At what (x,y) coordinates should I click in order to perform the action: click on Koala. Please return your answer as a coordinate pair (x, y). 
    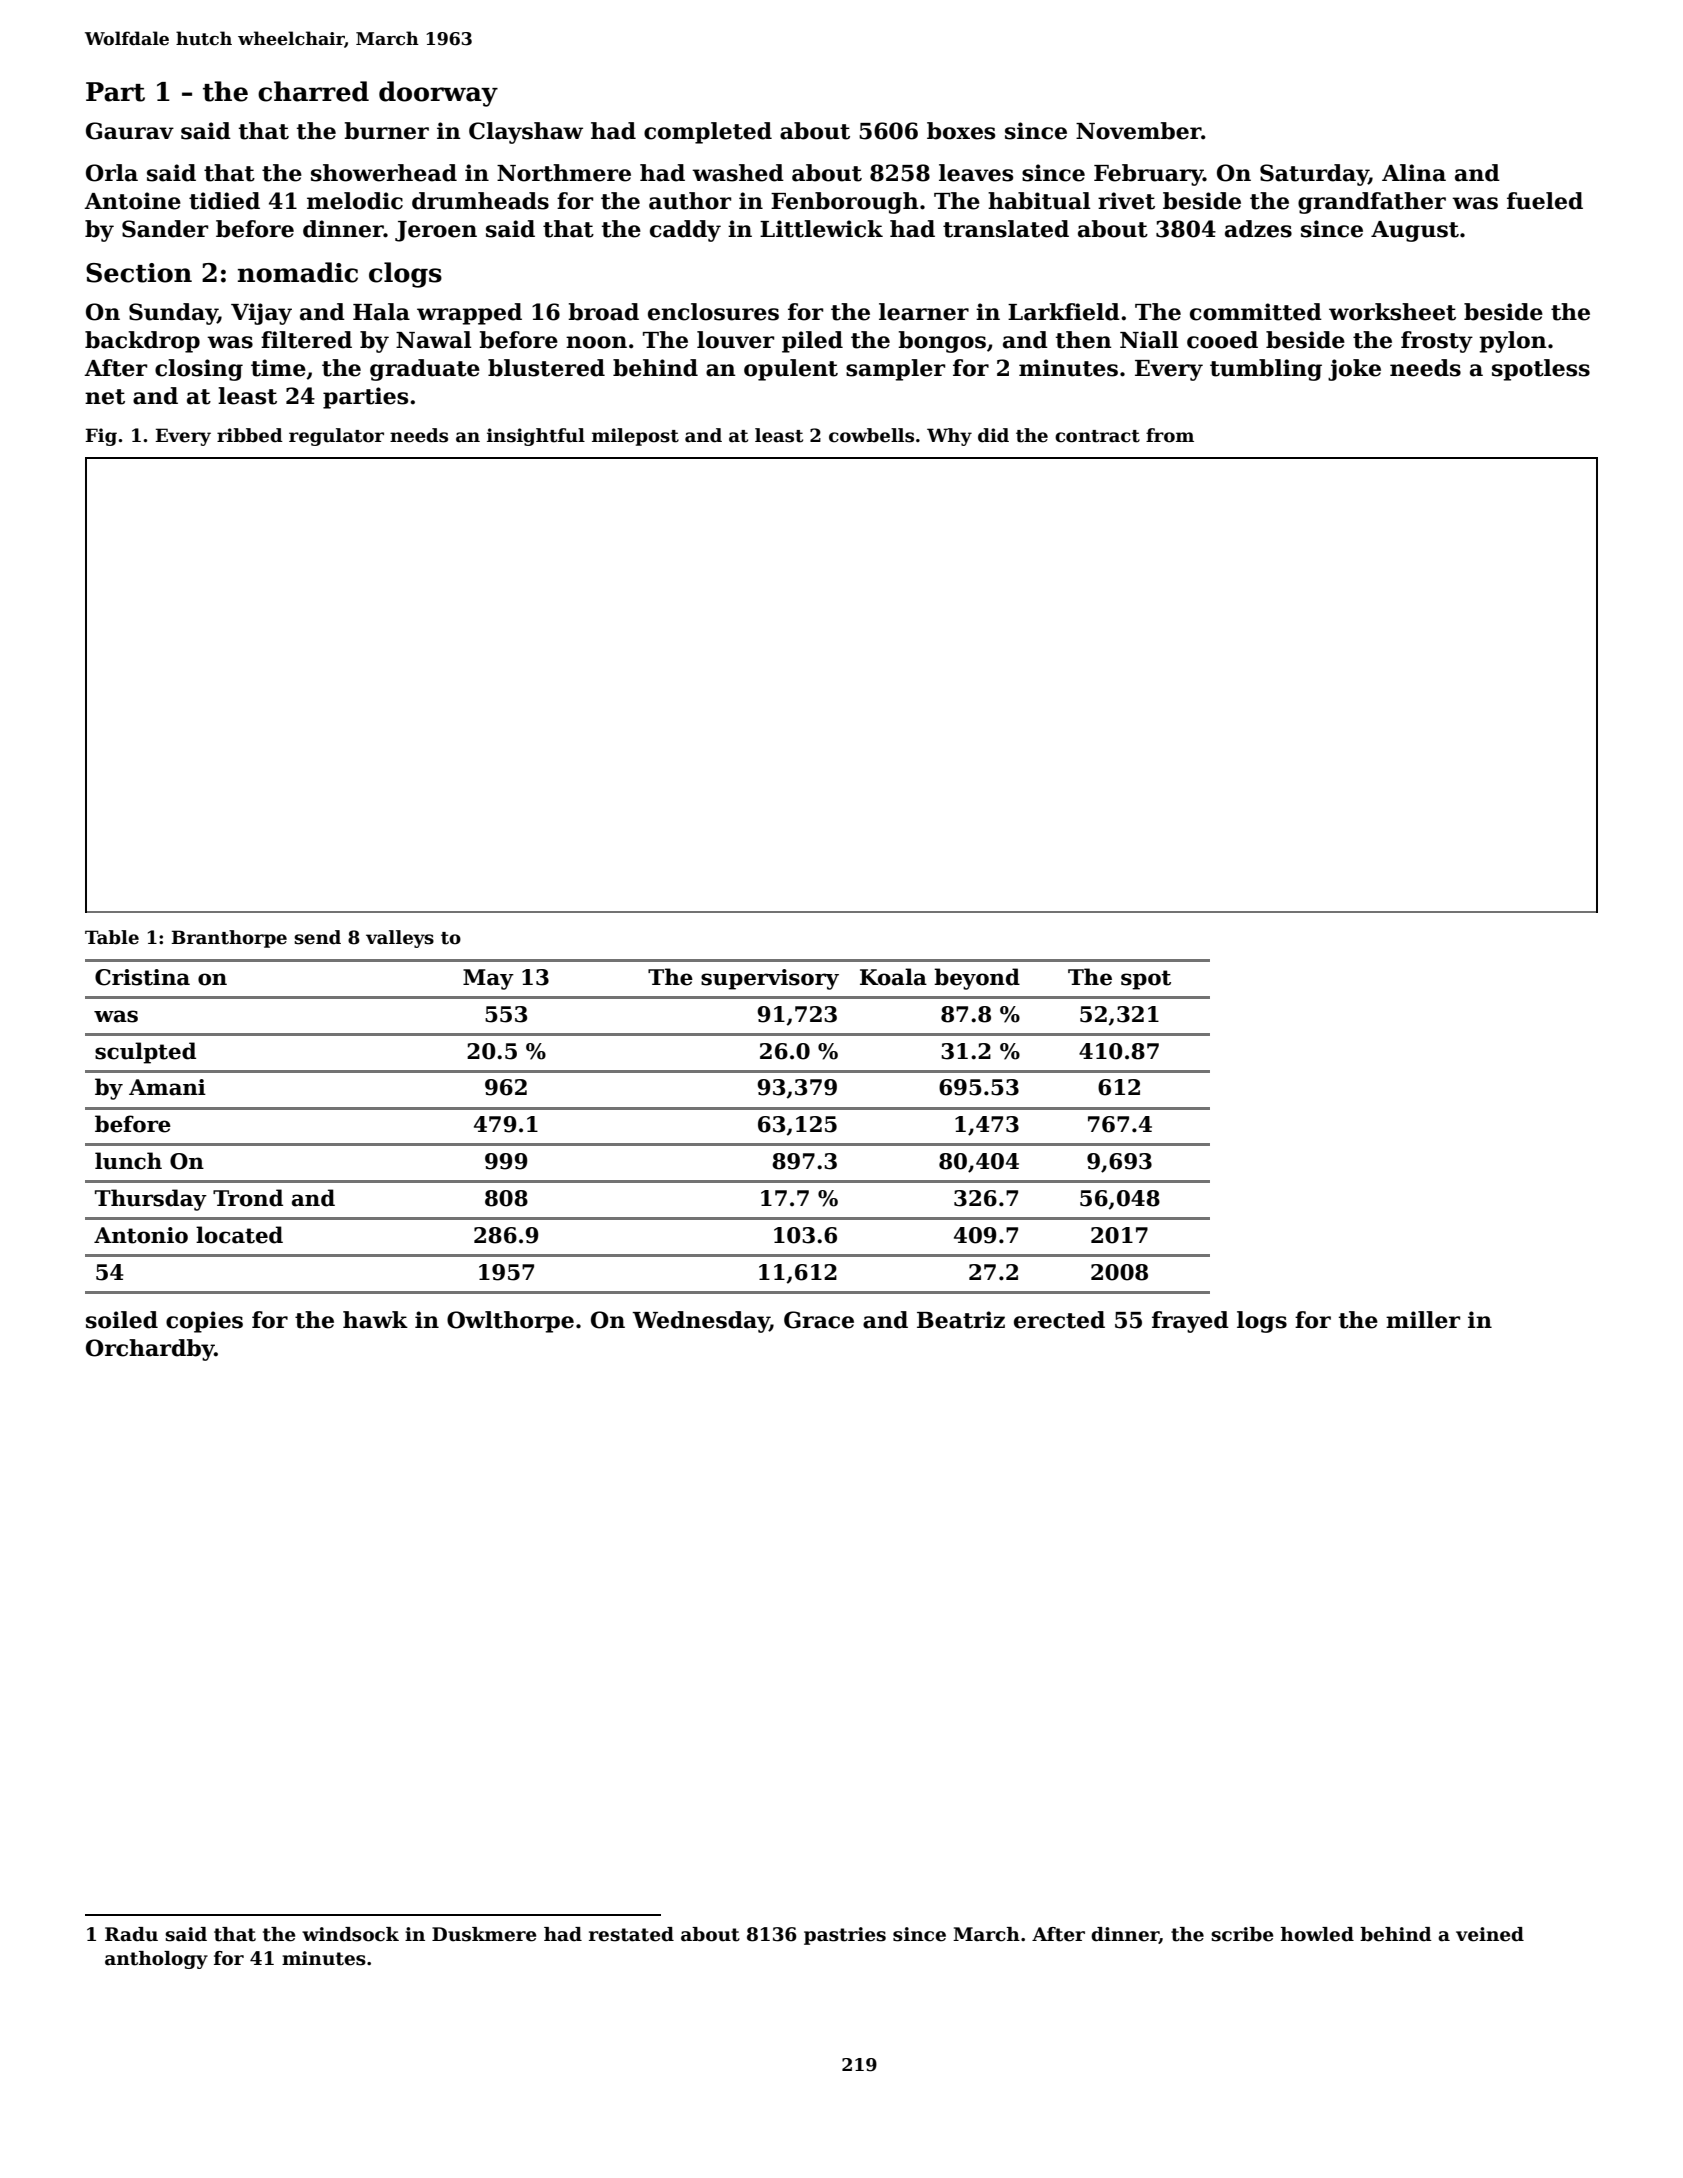
    Looking at the image, I should click on (893, 977).
